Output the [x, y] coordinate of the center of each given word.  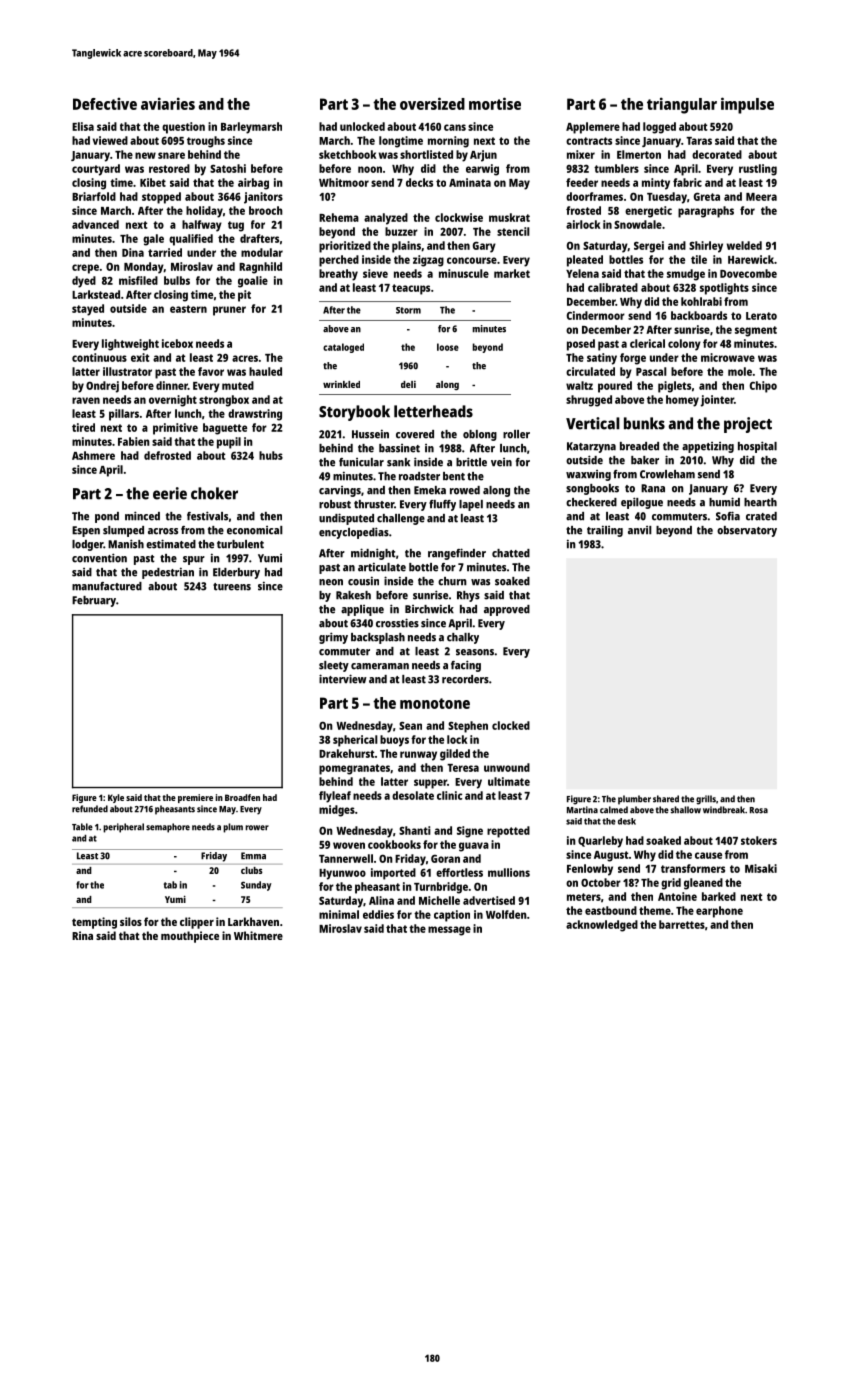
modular [262, 252]
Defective [105, 104]
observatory [747, 531]
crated [761, 516]
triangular [682, 105]
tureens [232, 587]
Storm [408, 310]
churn [452, 581]
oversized [432, 103]
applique [362, 610]
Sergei [649, 247]
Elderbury [236, 573]
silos [131, 921]
